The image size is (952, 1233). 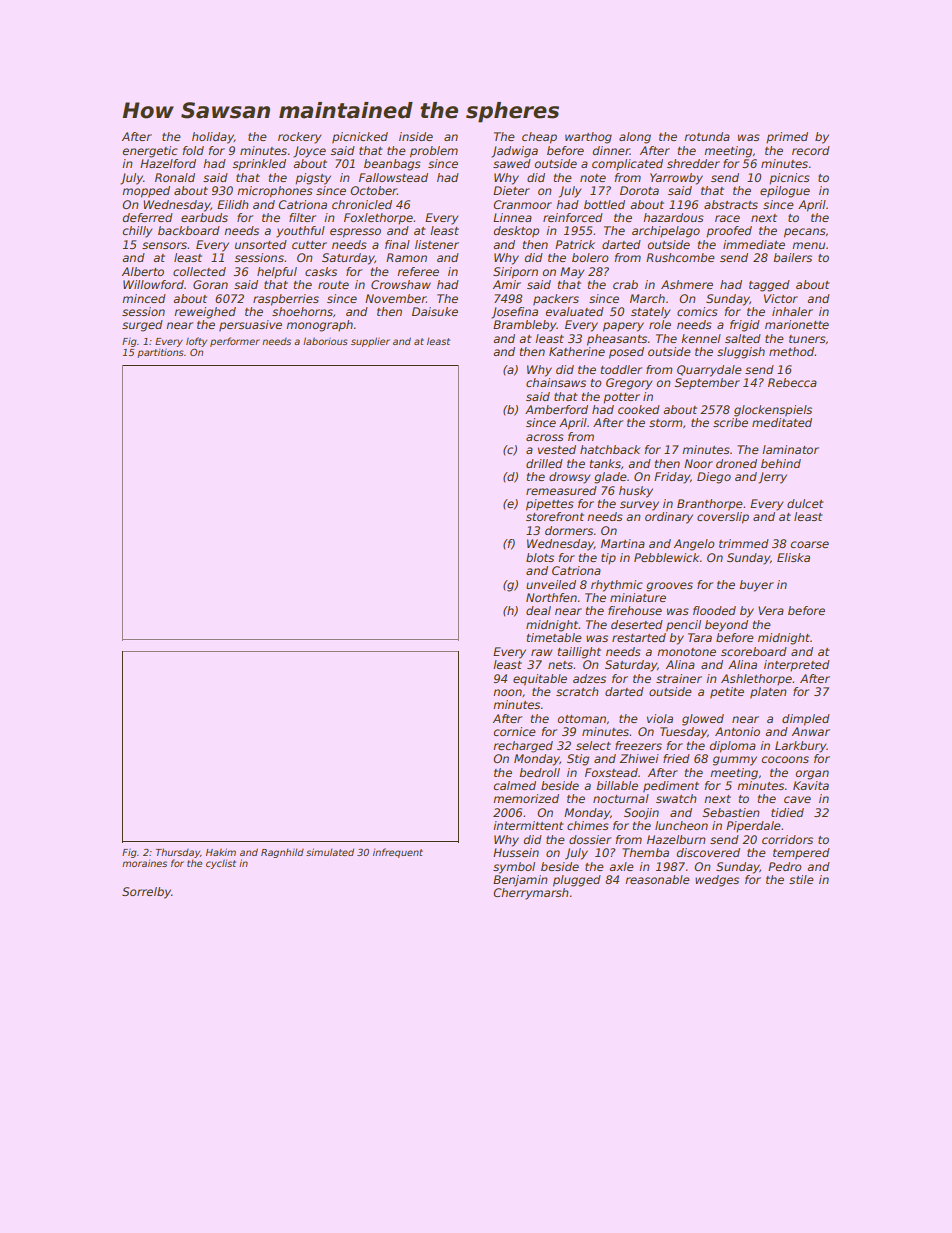 What do you see at coordinates (577, 881) in the document?
I see `plugged` at bounding box center [577, 881].
